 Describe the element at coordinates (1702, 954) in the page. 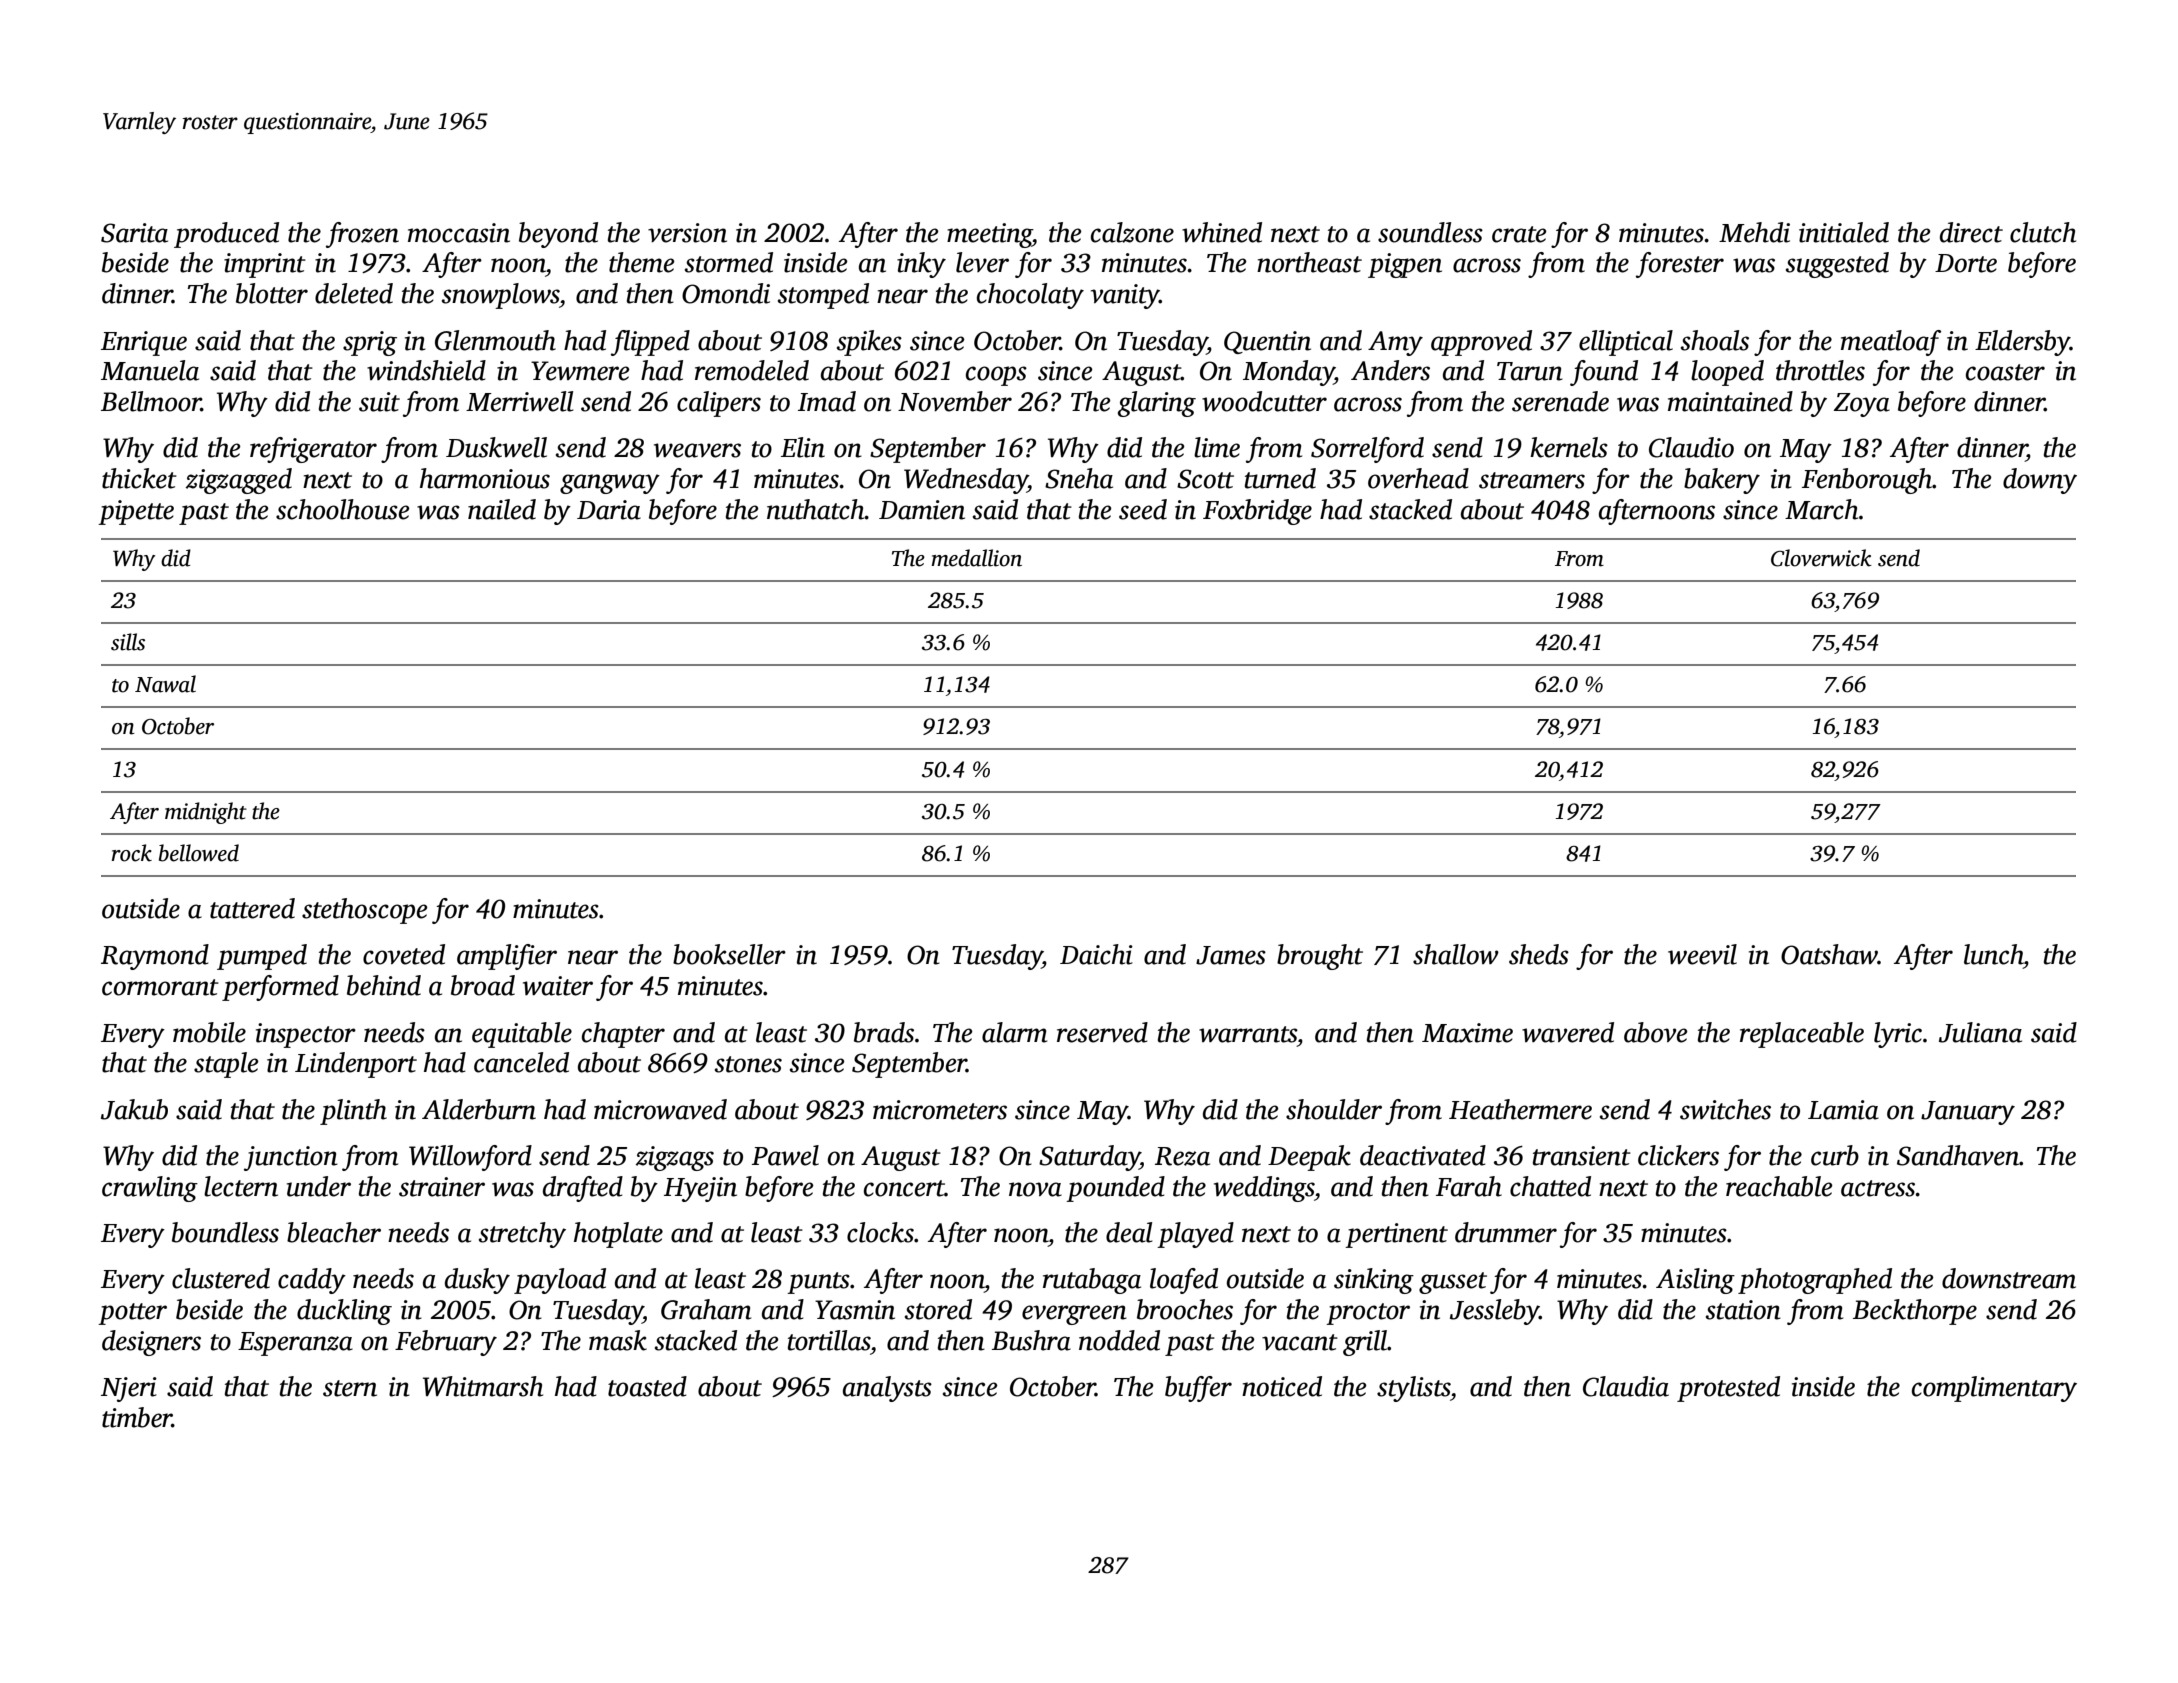

I see `weevil` at that location.
